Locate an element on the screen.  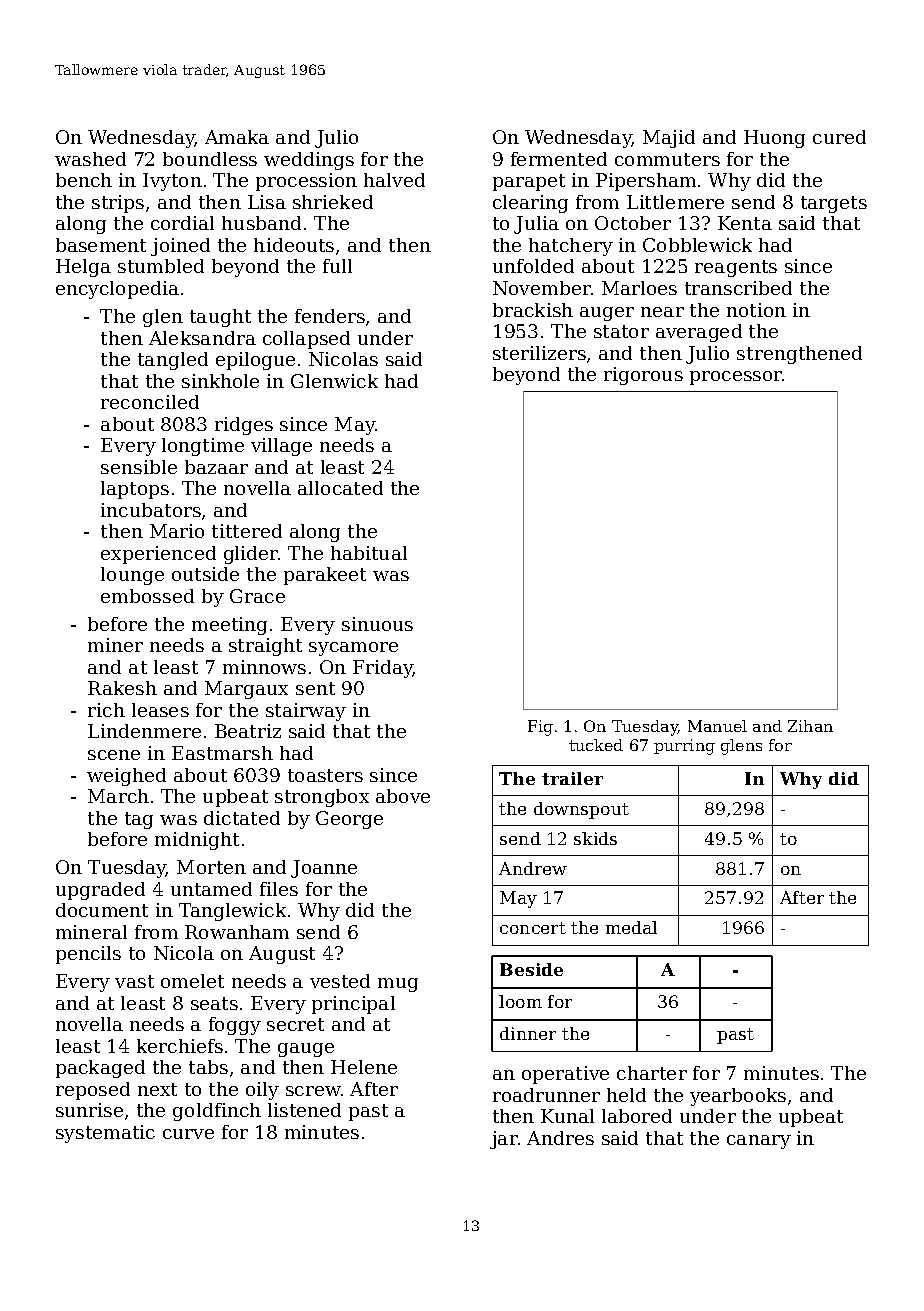
Ivyton is located at coordinates (172, 182).
